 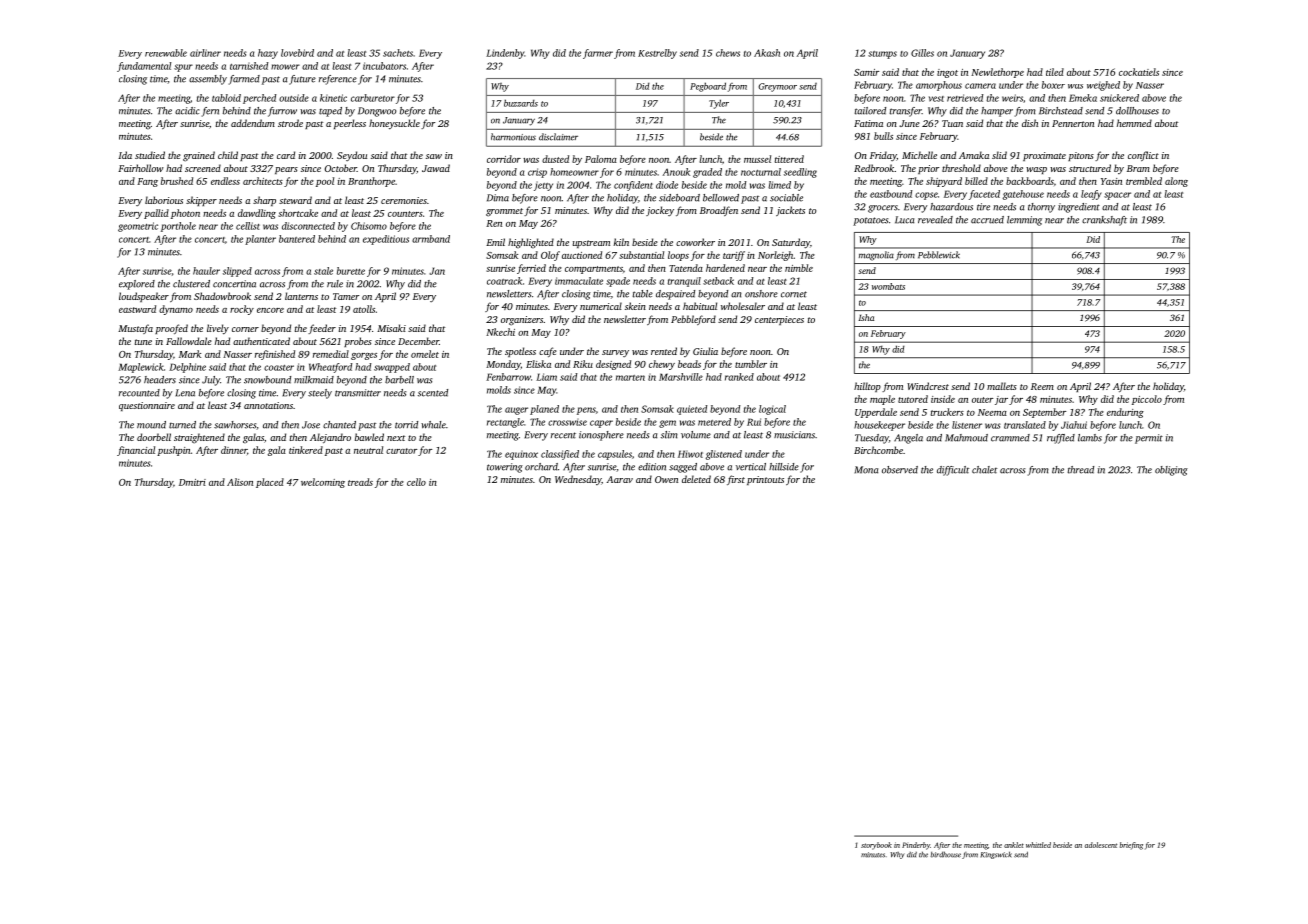 What do you see at coordinates (192, 482) in the document?
I see `Dmitri` at bounding box center [192, 482].
